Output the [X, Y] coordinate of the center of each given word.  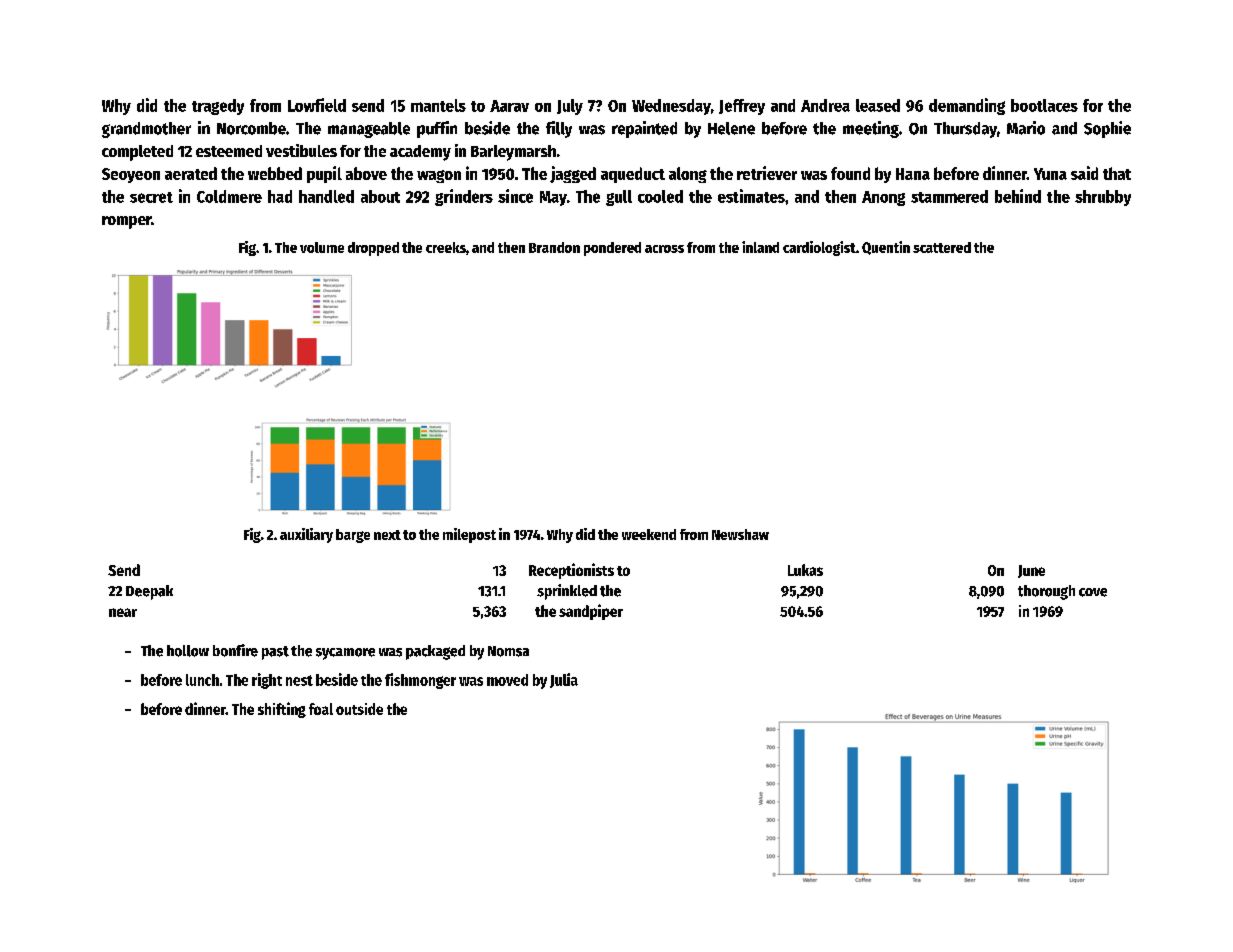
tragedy [218, 107]
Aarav [509, 106]
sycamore [345, 654]
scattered [942, 247]
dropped [373, 249]
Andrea [825, 105]
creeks [446, 247]
